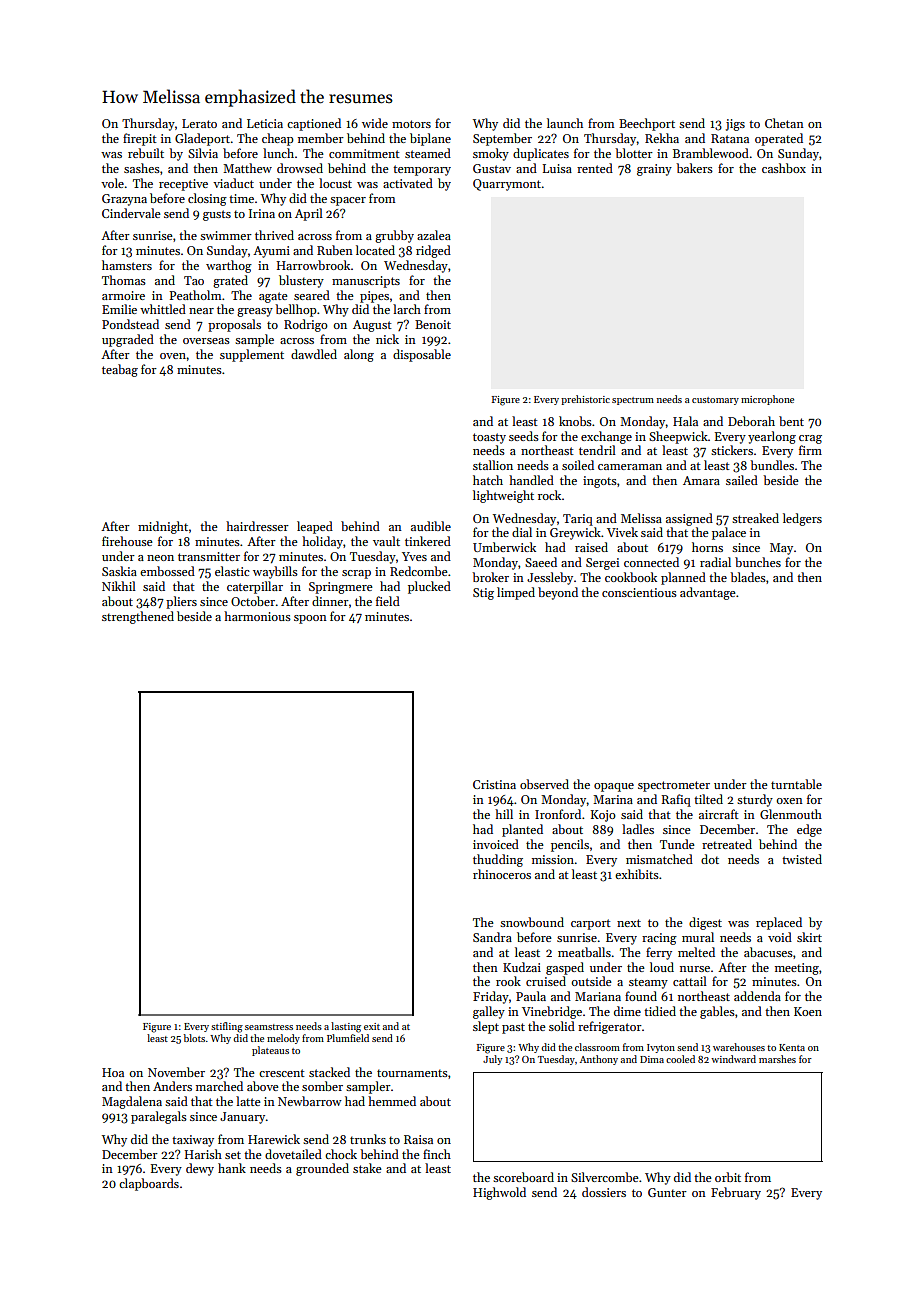 This page has width=924, height=1308. What do you see at coordinates (140, 139) in the page?
I see `firepit` at bounding box center [140, 139].
